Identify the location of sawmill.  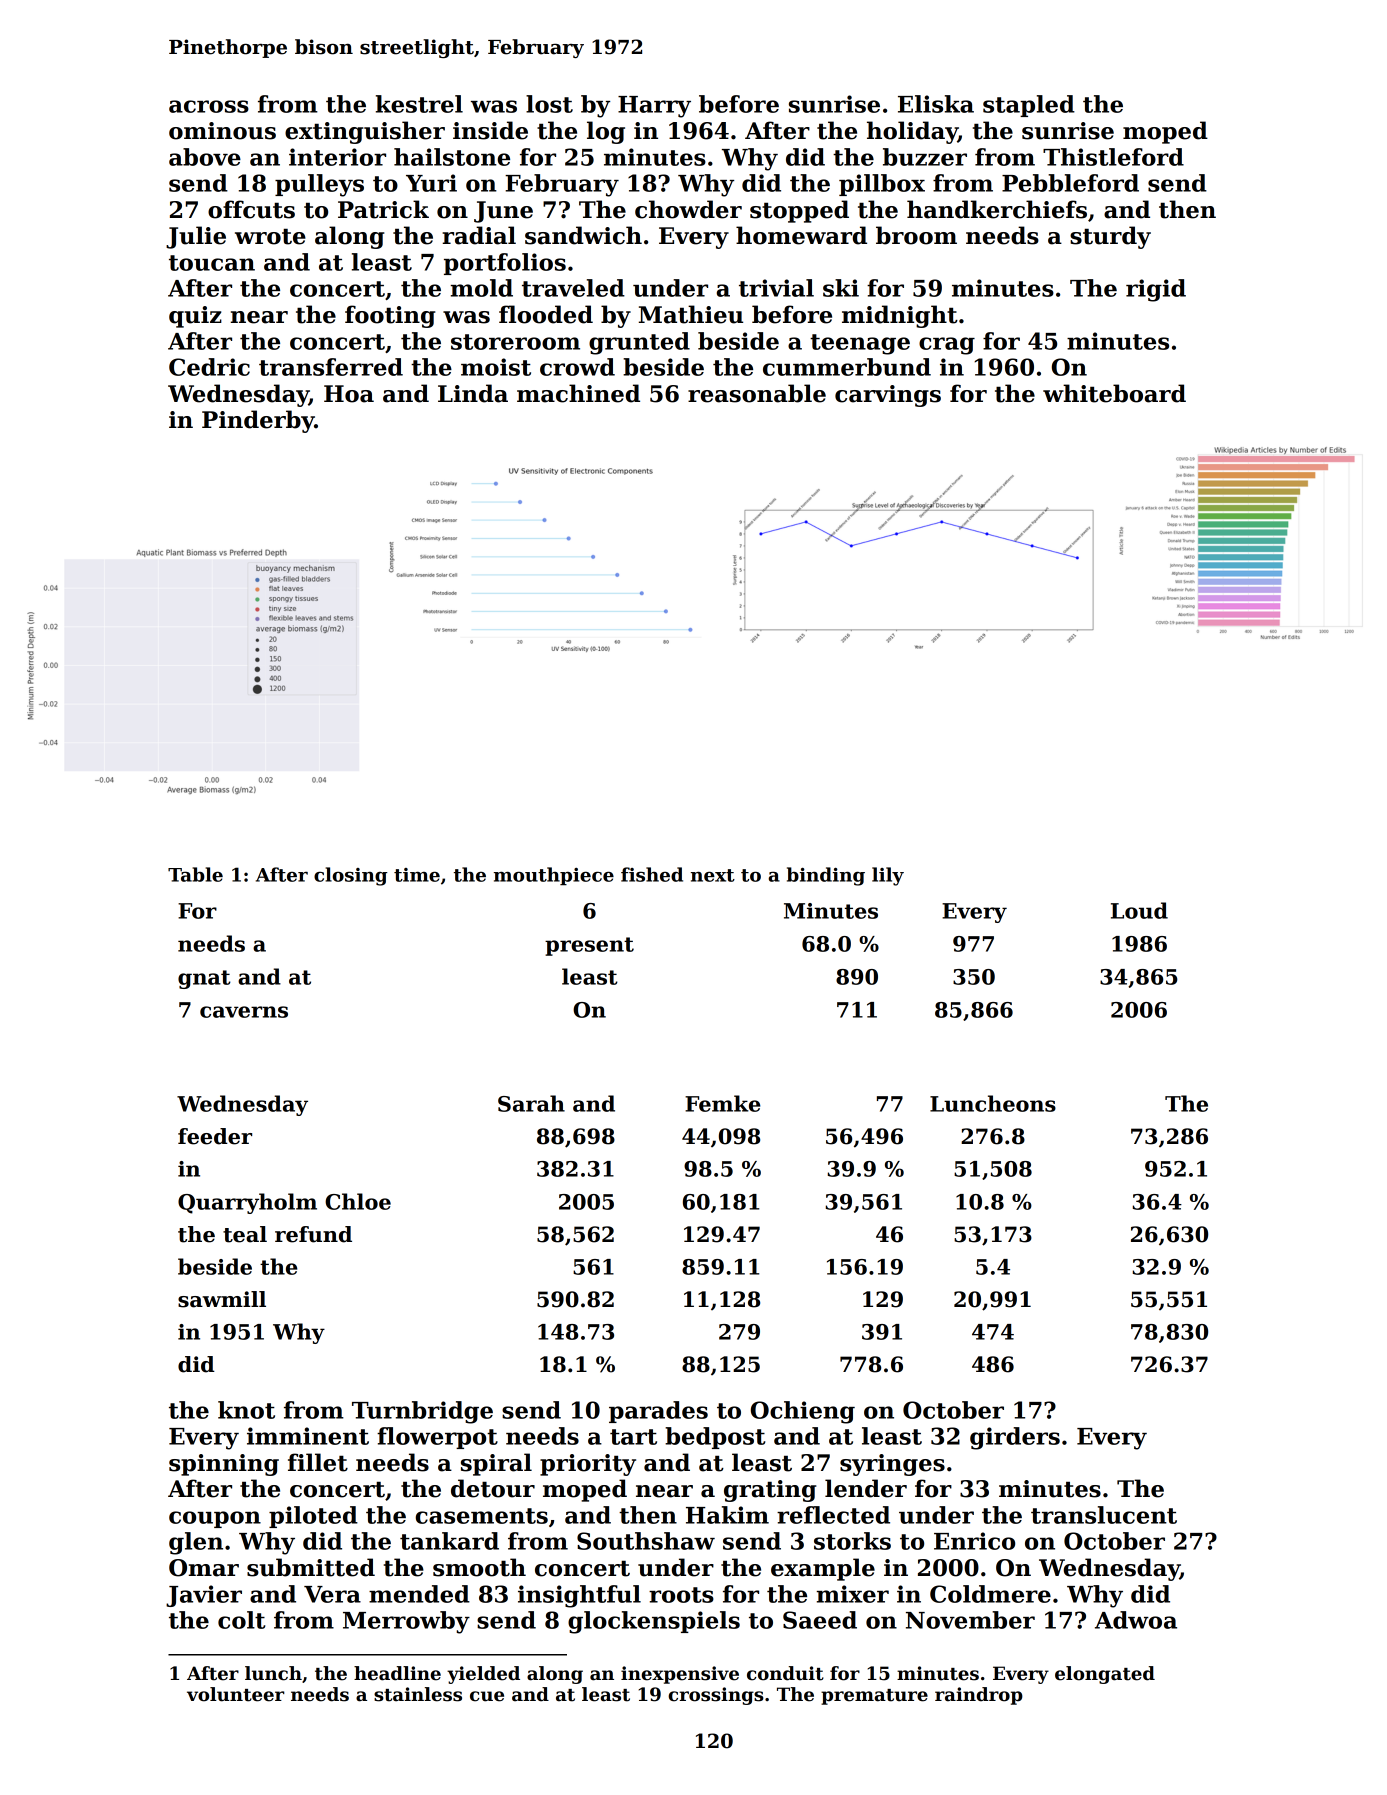
(222, 1299).
